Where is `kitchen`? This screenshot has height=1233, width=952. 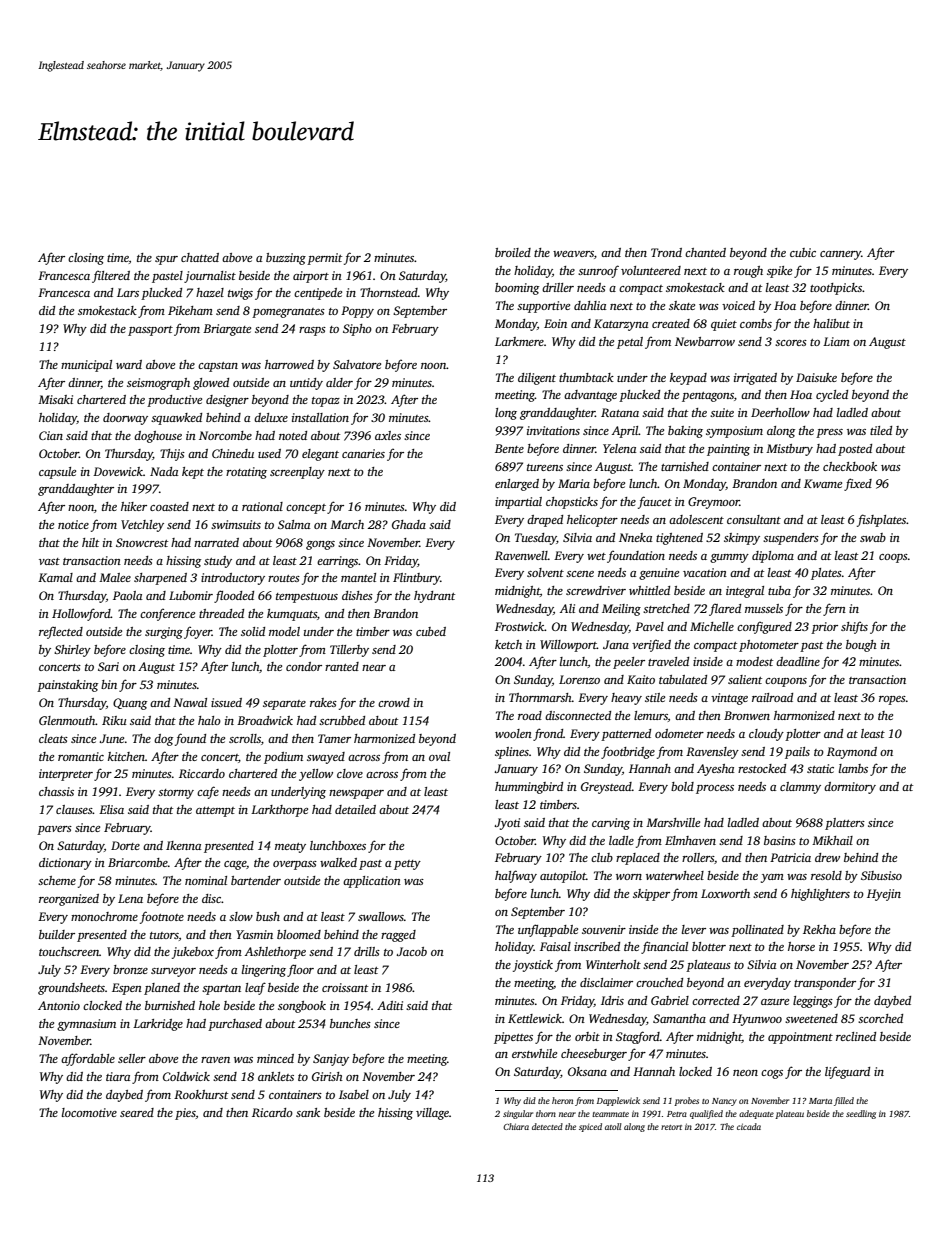 kitchen is located at coordinates (126, 756).
